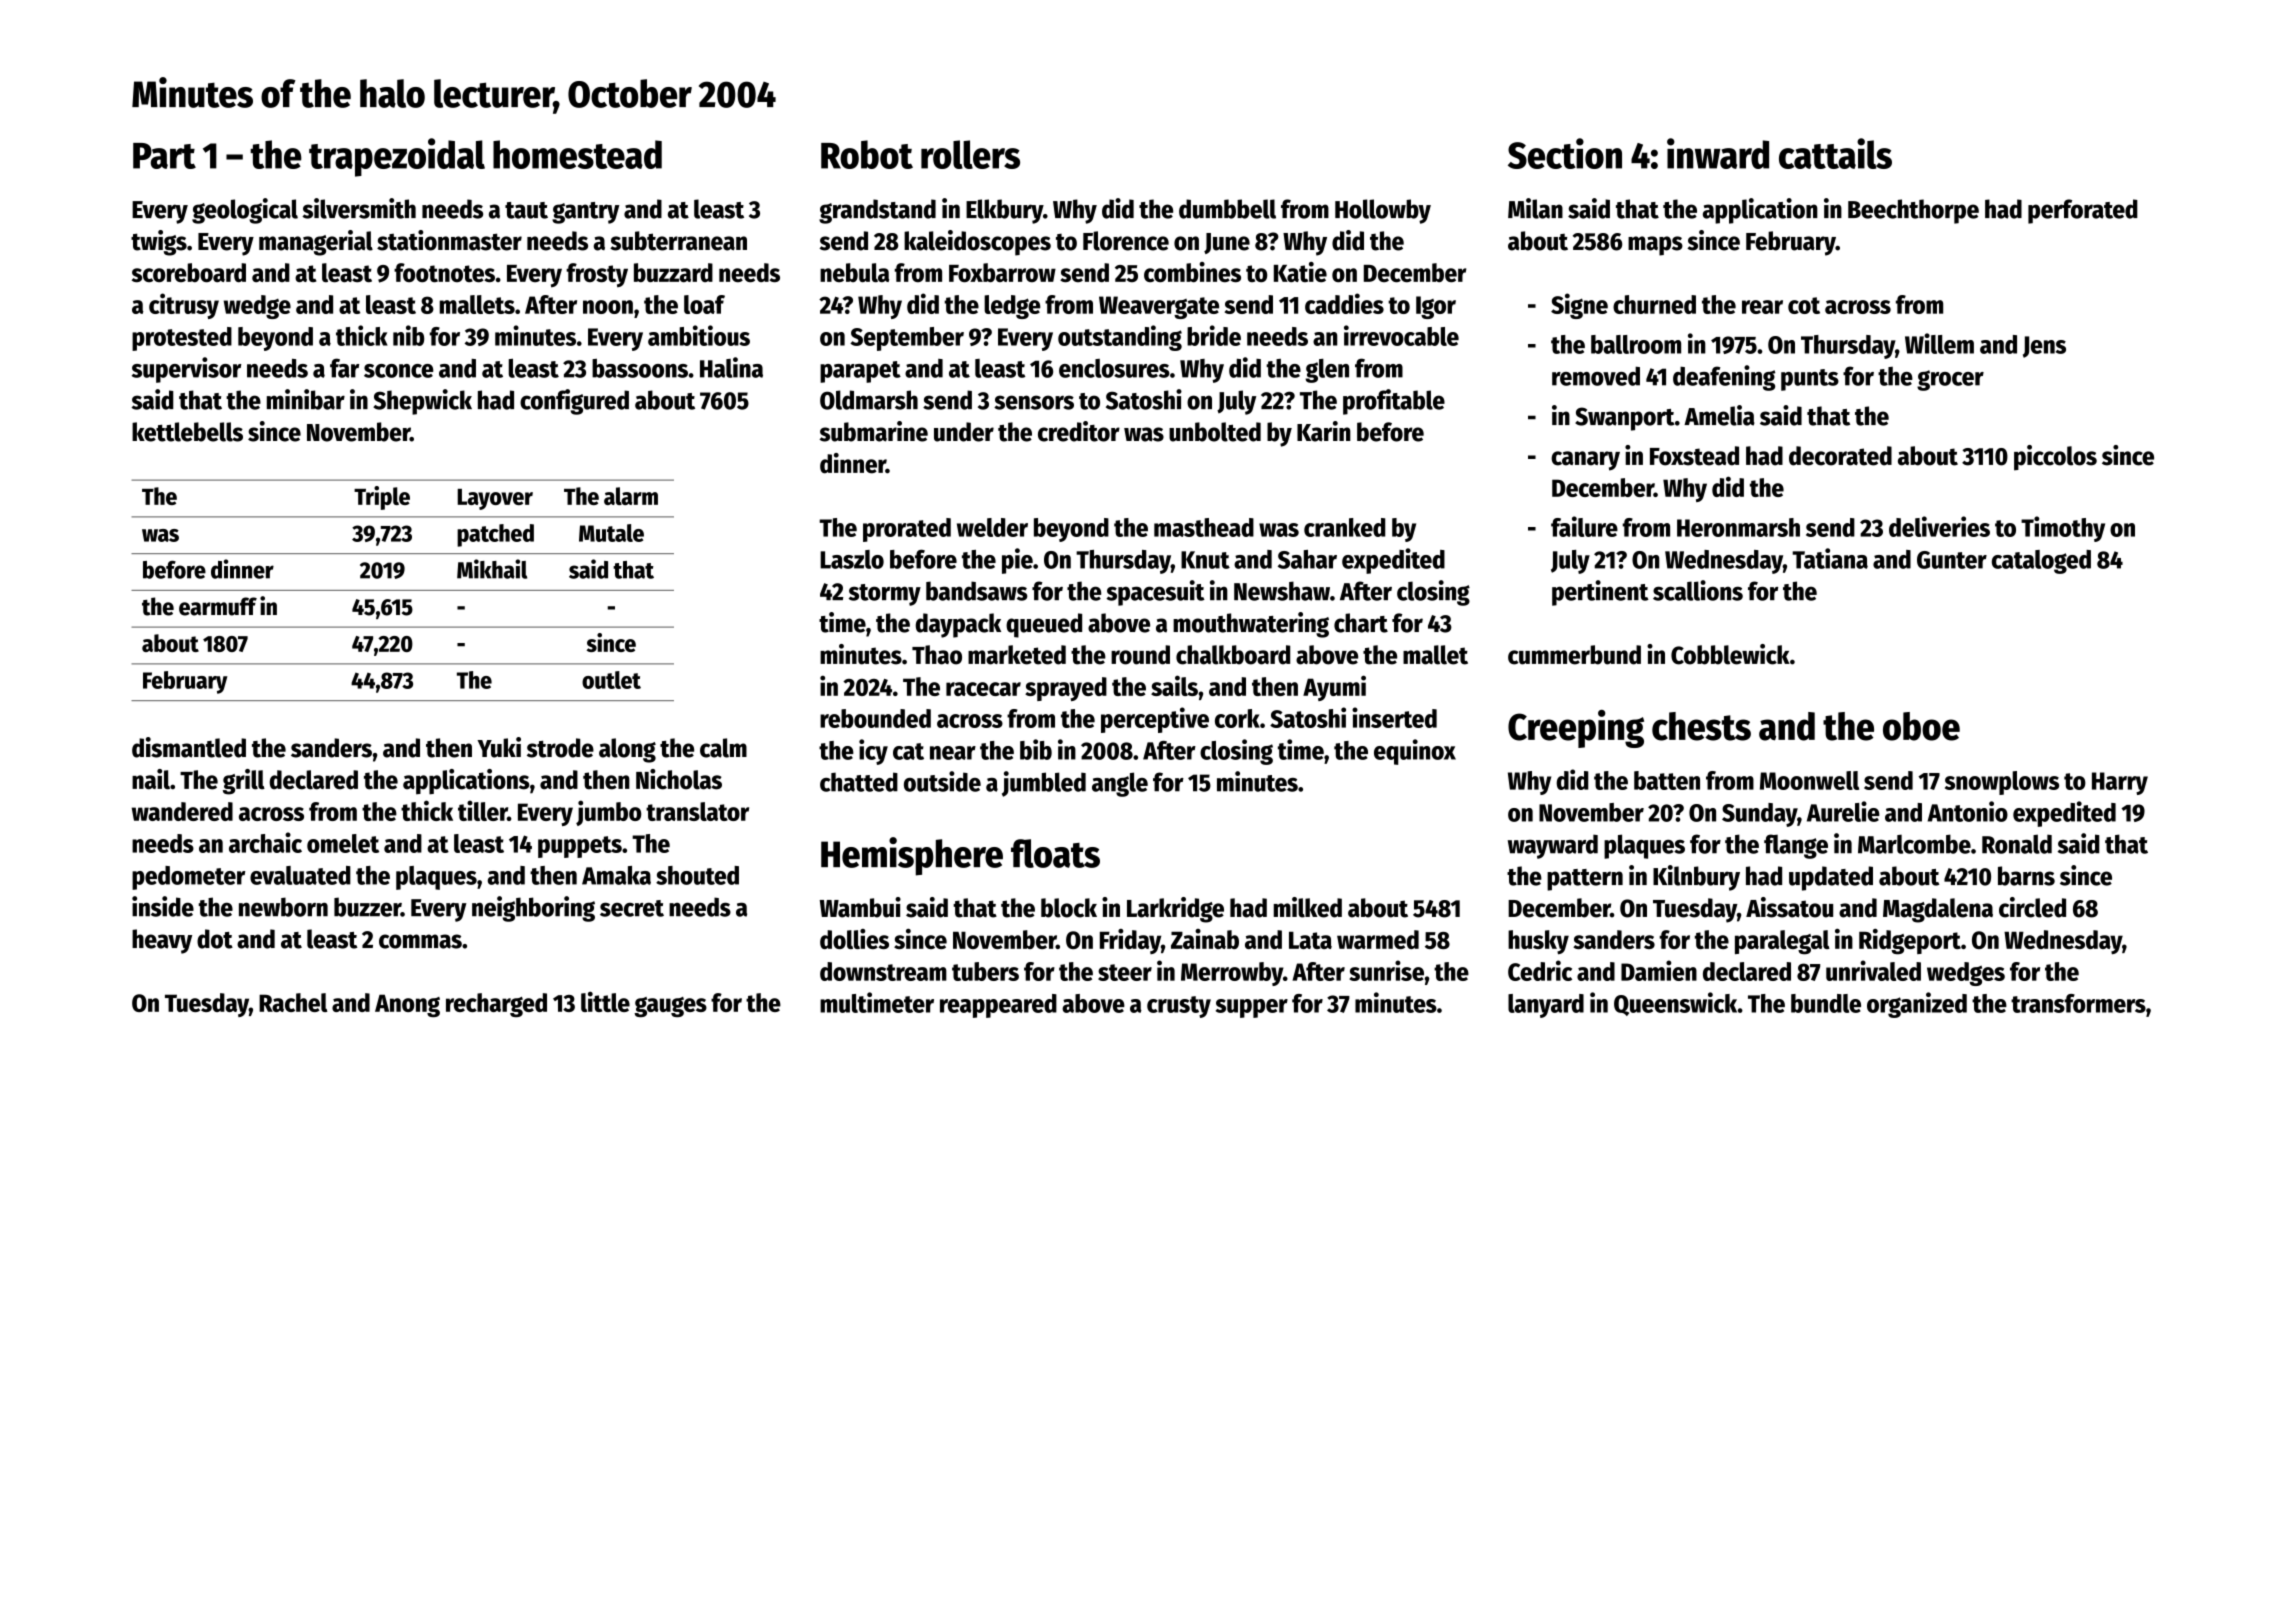 The width and height of the screenshot is (2292, 1620). What do you see at coordinates (2063, 529) in the screenshot?
I see `Timothy` at bounding box center [2063, 529].
